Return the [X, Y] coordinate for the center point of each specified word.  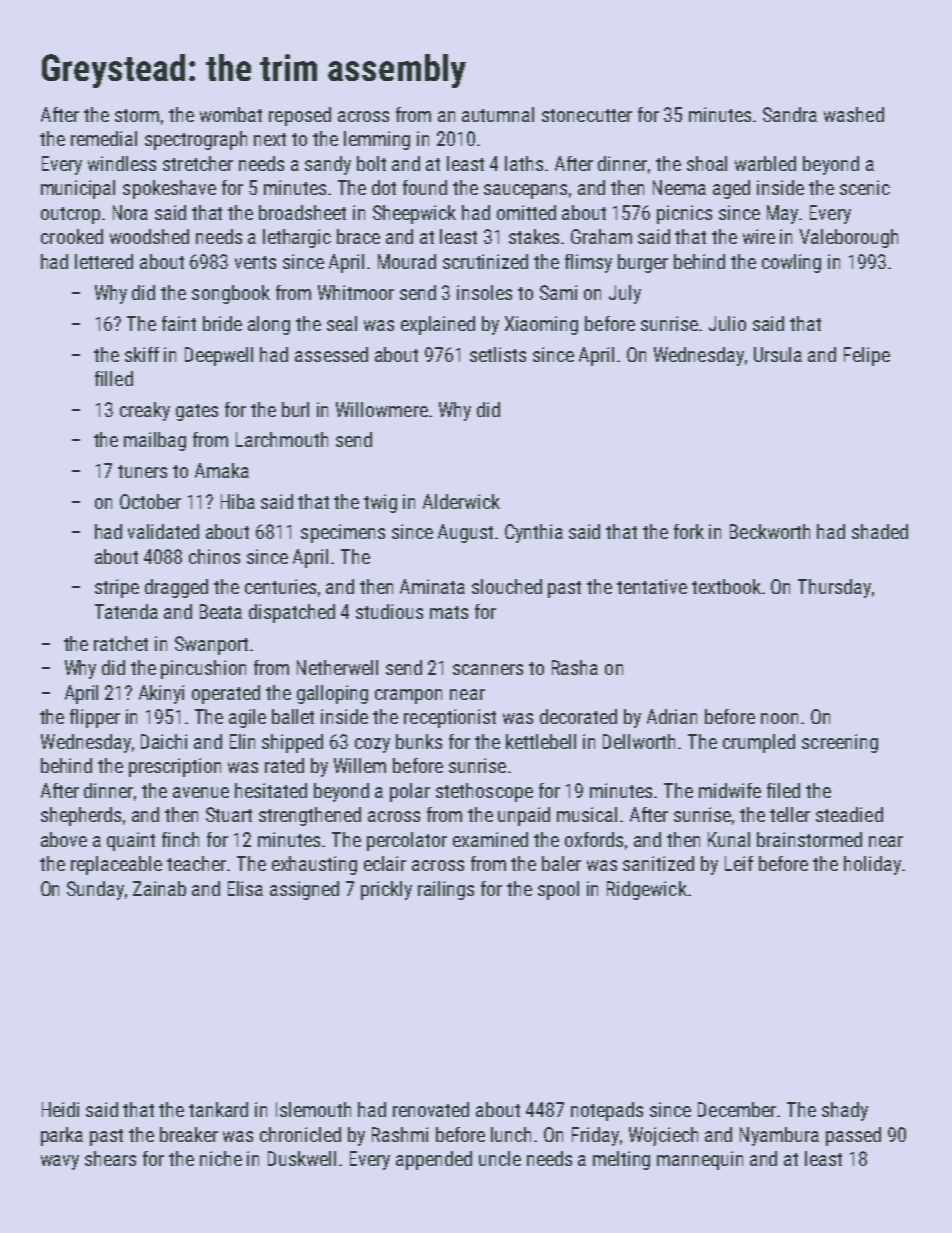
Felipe [867, 356]
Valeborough [848, 238]
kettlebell [541, 741]
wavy [60, 1162]
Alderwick [461, 501]
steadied [849, 814]
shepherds [81, 816]
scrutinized [485, 261]
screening [840, 743]
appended [434, 1160]
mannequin [700, 1160]
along [269, 325]
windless [122, 163]
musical [587, 814]
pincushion [203, 669]
